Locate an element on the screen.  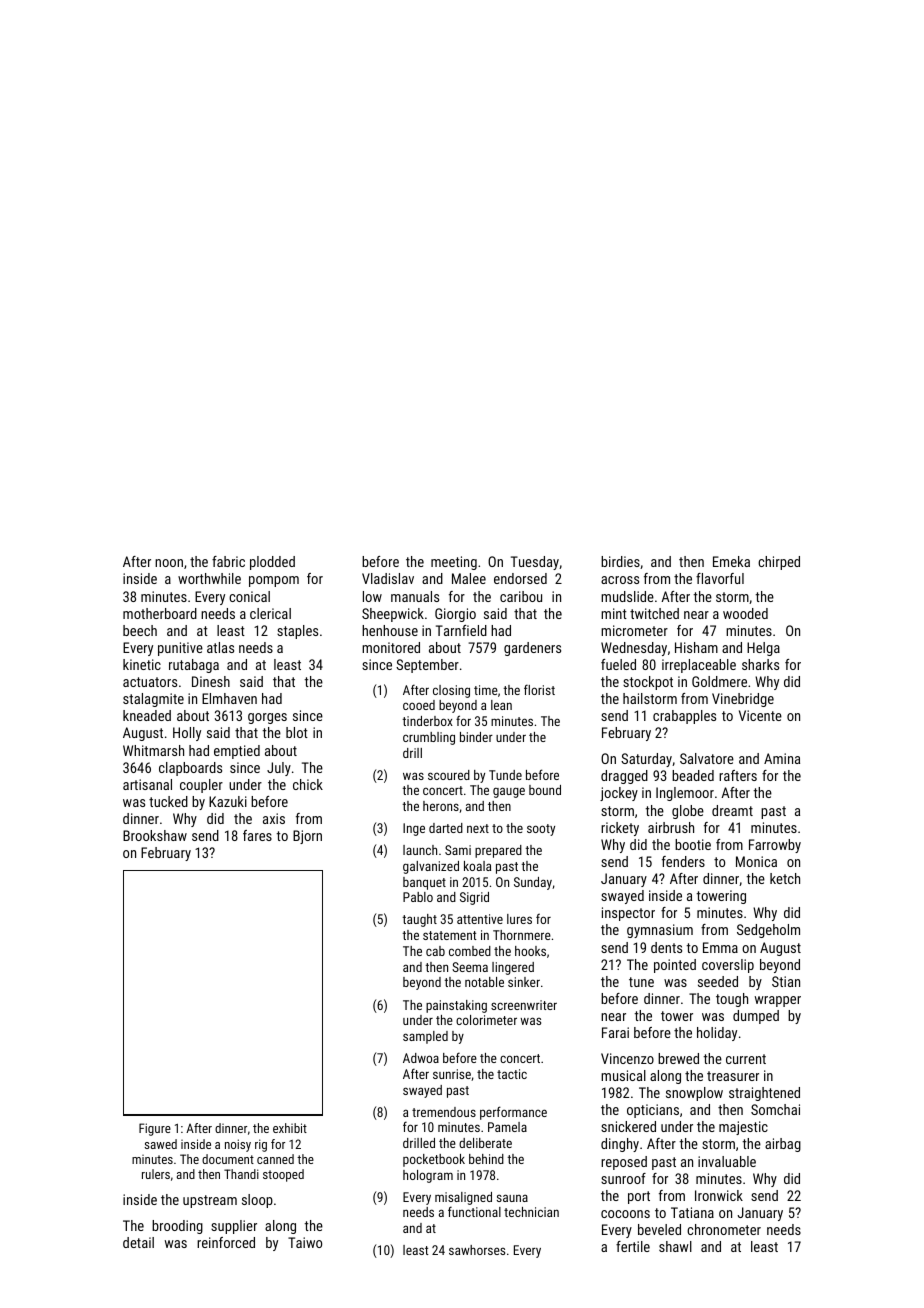
fertile is located at coordinates (633, 1246).
